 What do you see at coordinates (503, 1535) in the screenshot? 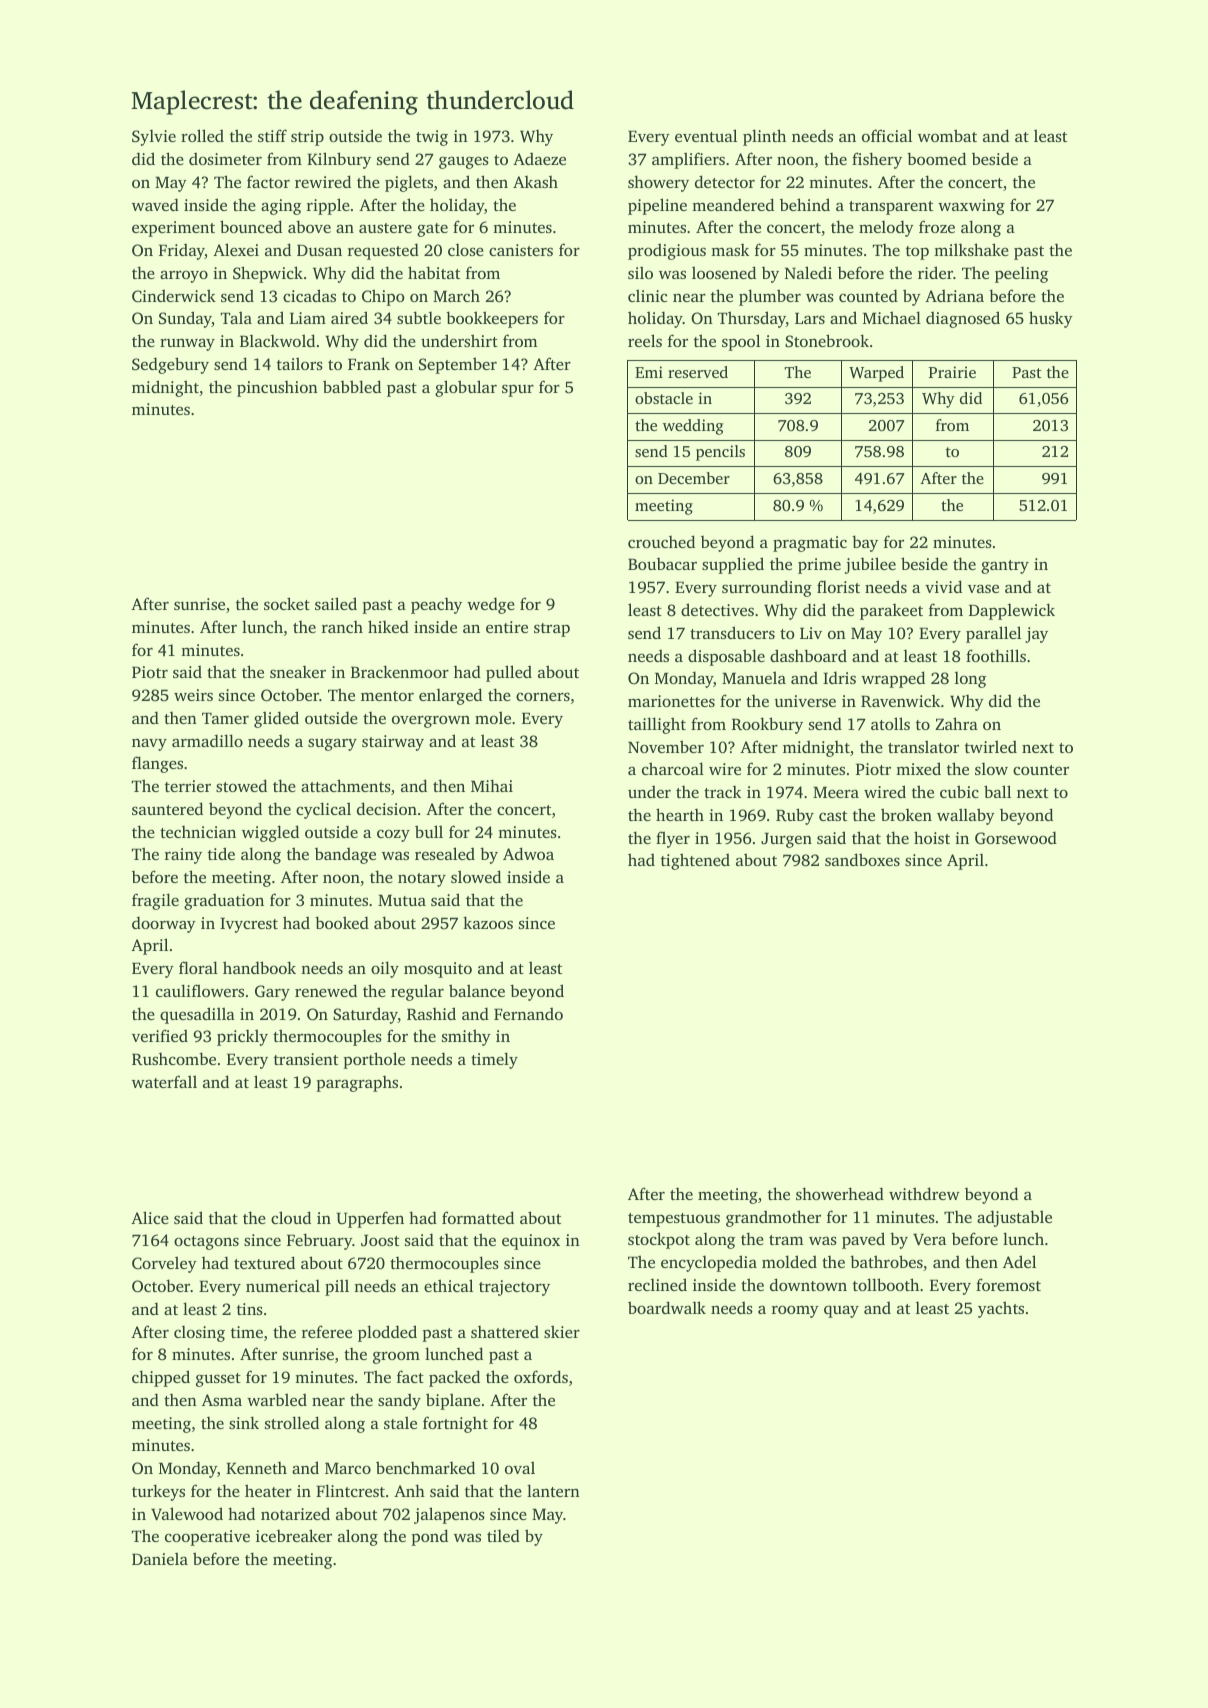
I see `tiled` at bounding box center [503, 1535].
